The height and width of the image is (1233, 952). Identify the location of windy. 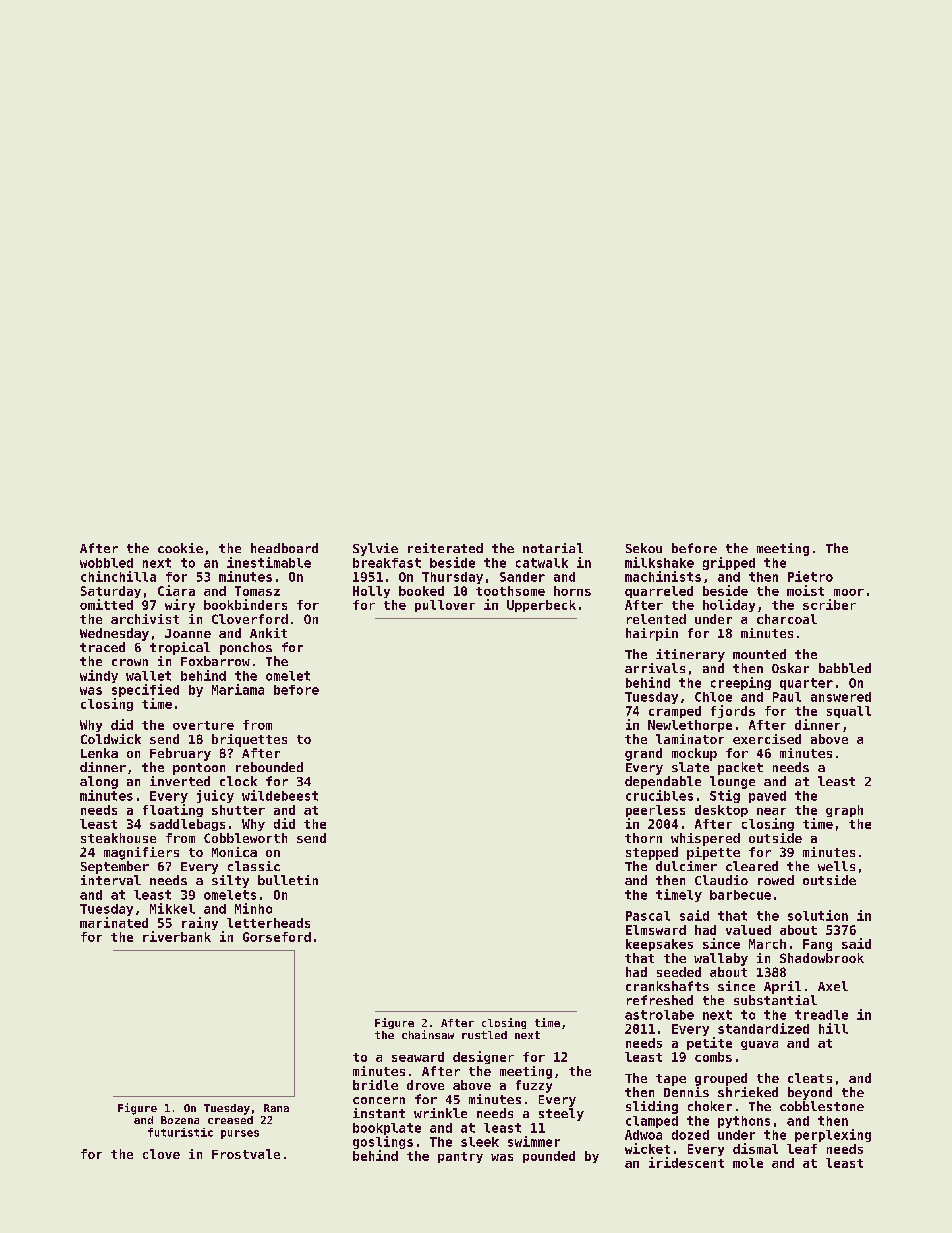
(99, 676).
